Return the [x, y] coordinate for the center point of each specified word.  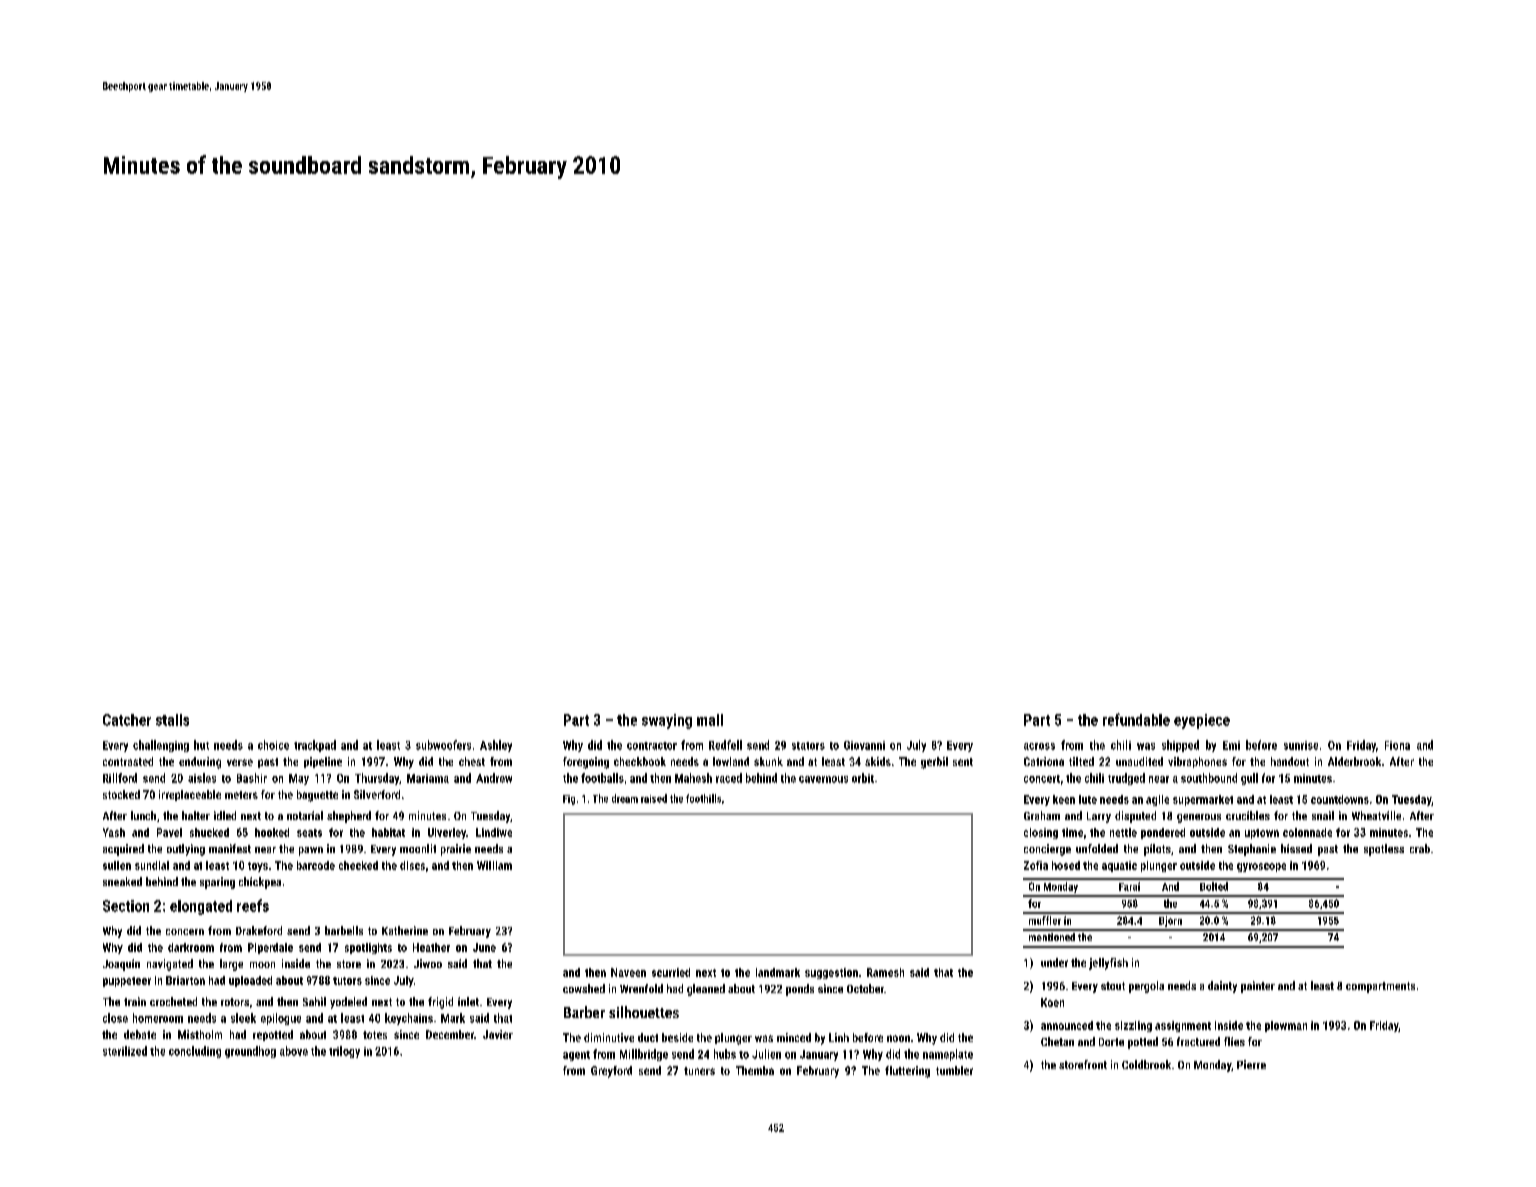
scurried [671, 972]
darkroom [191, 947]
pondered [1163, 833]
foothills [703, 798]
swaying [667, 721]
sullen [117, 865]
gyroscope [1261, 867]
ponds [800, 990]
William [494, 865]
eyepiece [1202, 721]
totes [375, 1035]
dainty [1222, 987]
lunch [143, 815]
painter [1258, 987]
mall [710, 720]
